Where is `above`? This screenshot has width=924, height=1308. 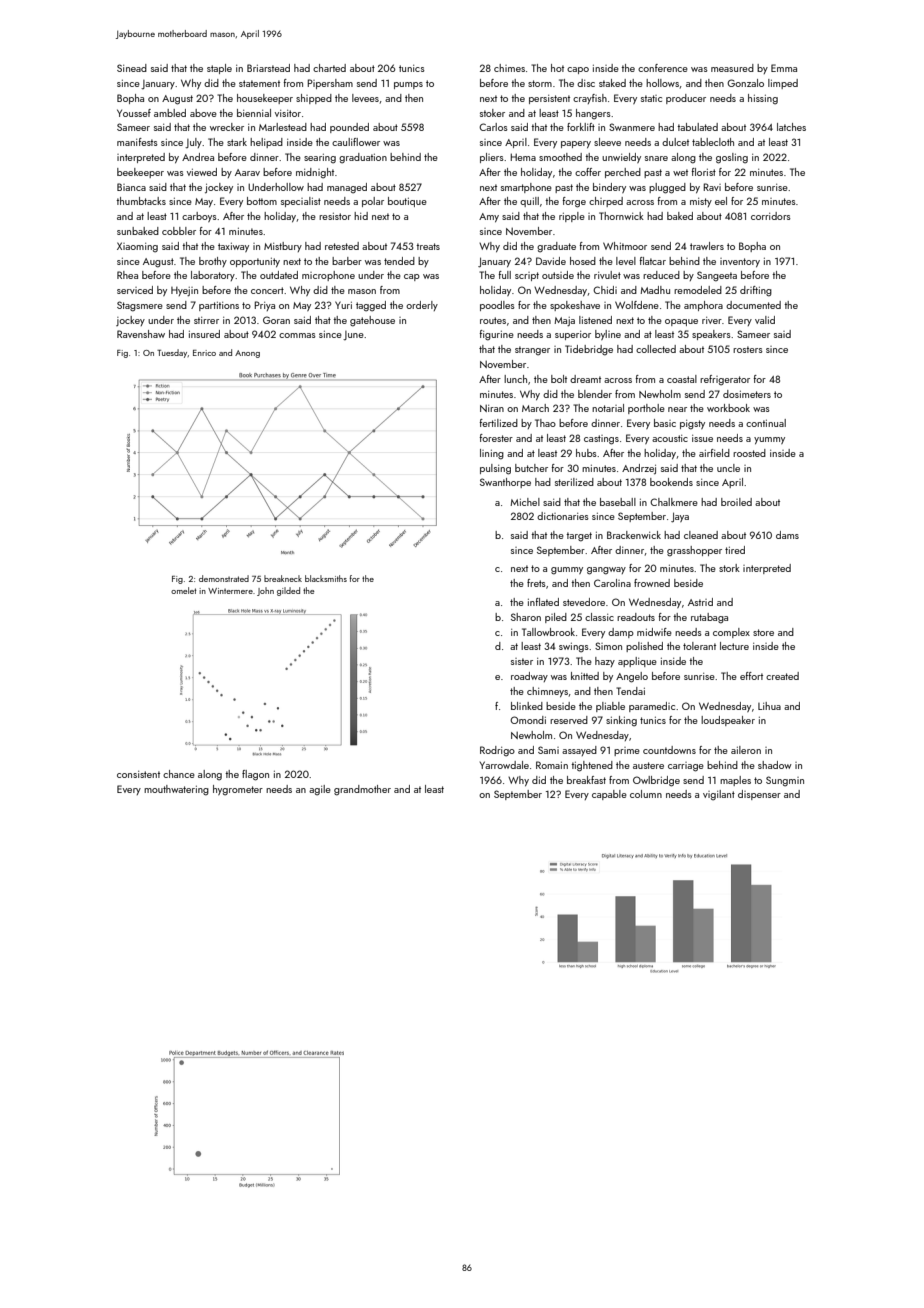
above is located at coordinates (203, 113).
